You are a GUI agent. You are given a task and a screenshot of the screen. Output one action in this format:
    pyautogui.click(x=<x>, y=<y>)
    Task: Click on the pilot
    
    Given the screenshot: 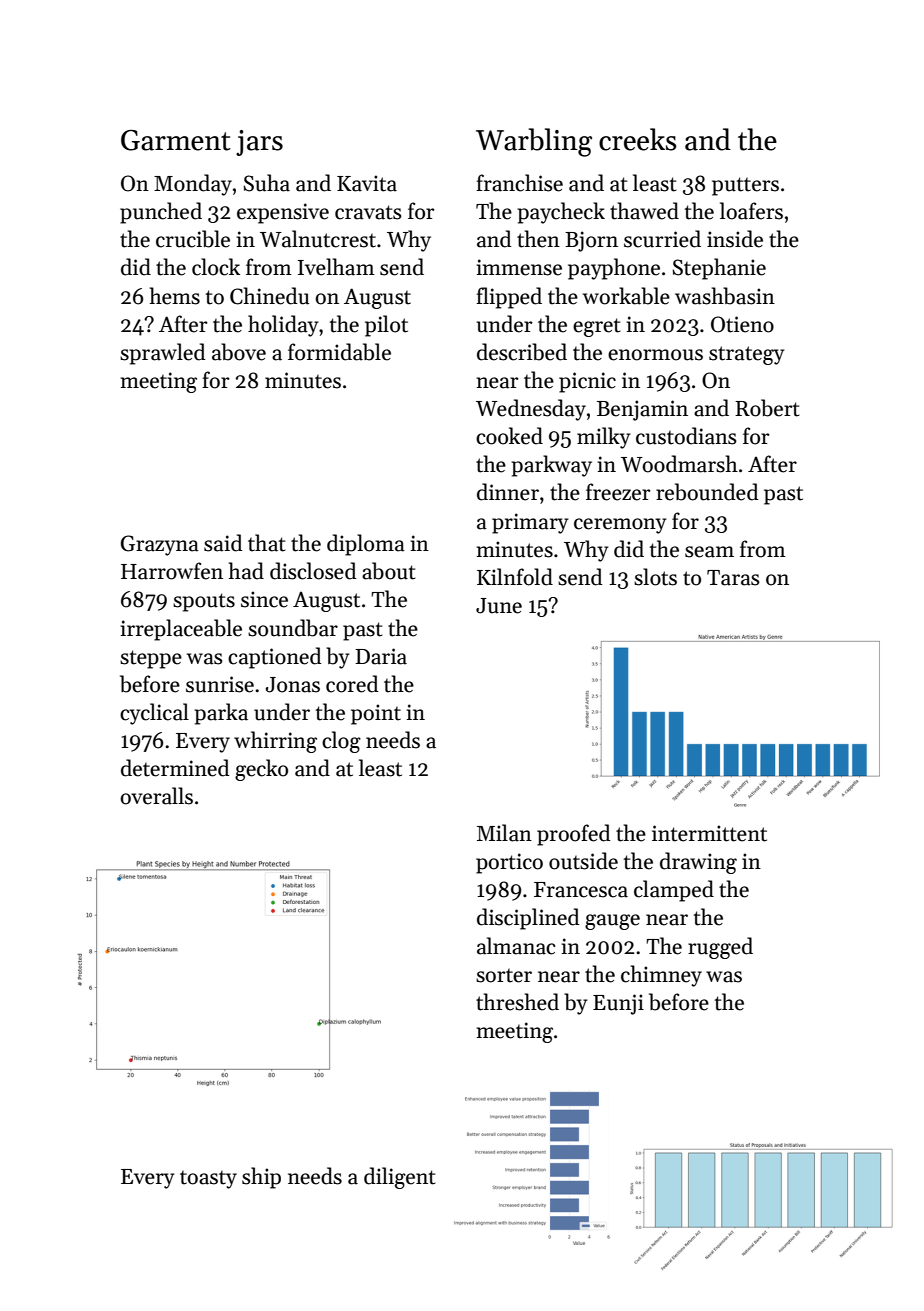 What is the action you would take?
    pyautogui.click(x=386, y=326)
